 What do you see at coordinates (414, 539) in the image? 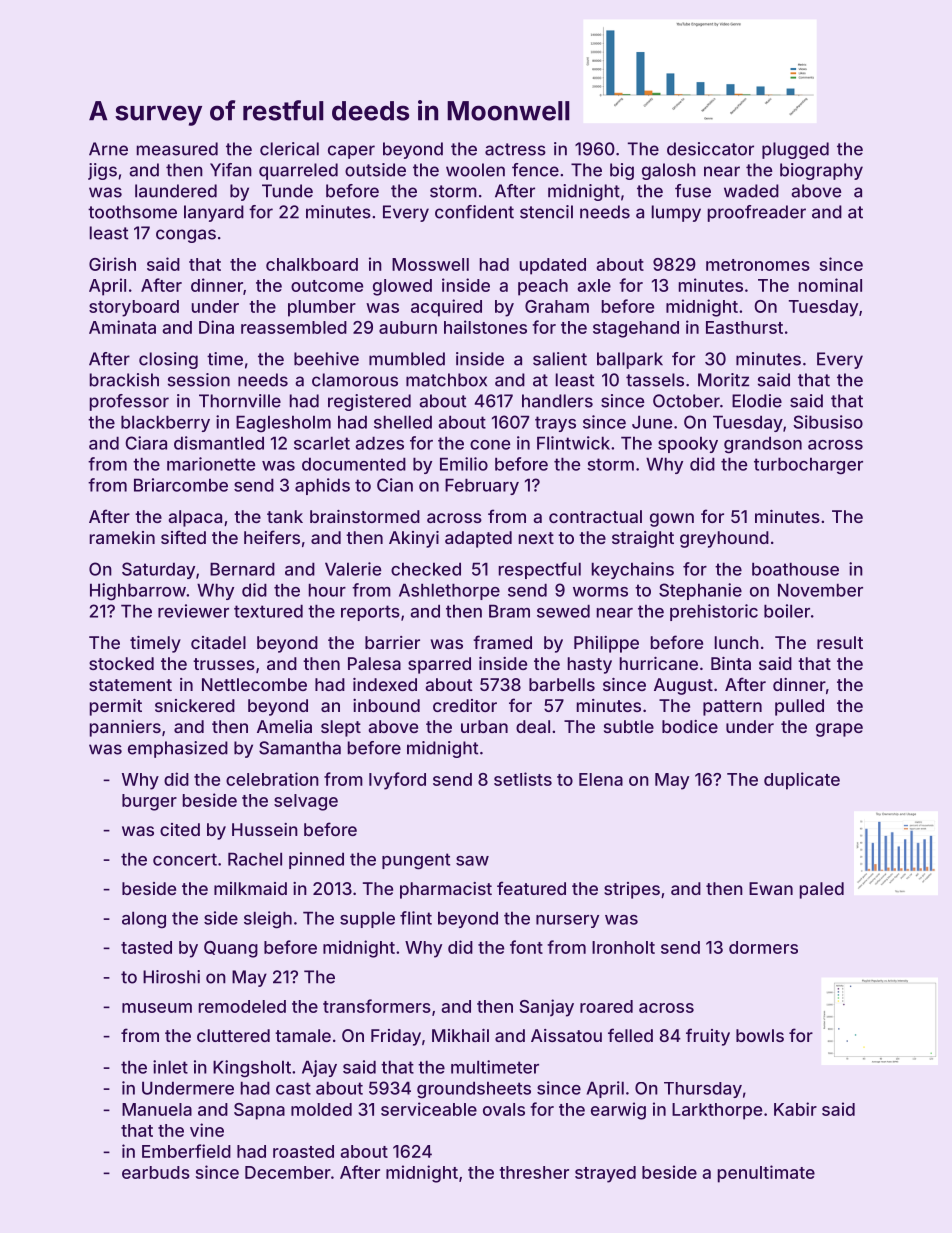
I see `Akinyi` at bounding box center [414, 539].
